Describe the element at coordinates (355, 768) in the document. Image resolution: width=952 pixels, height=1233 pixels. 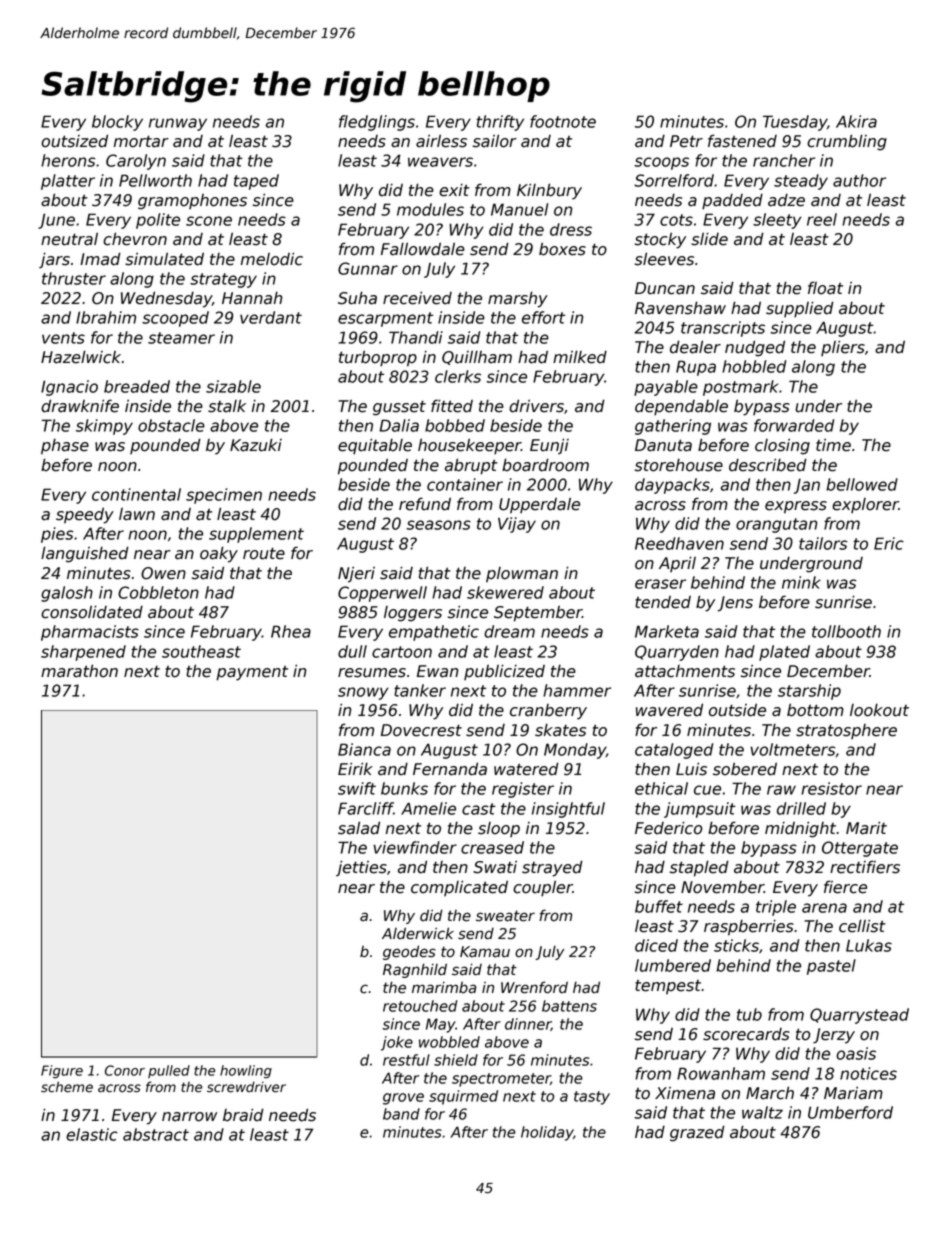
I see `Eirik` at that location.
